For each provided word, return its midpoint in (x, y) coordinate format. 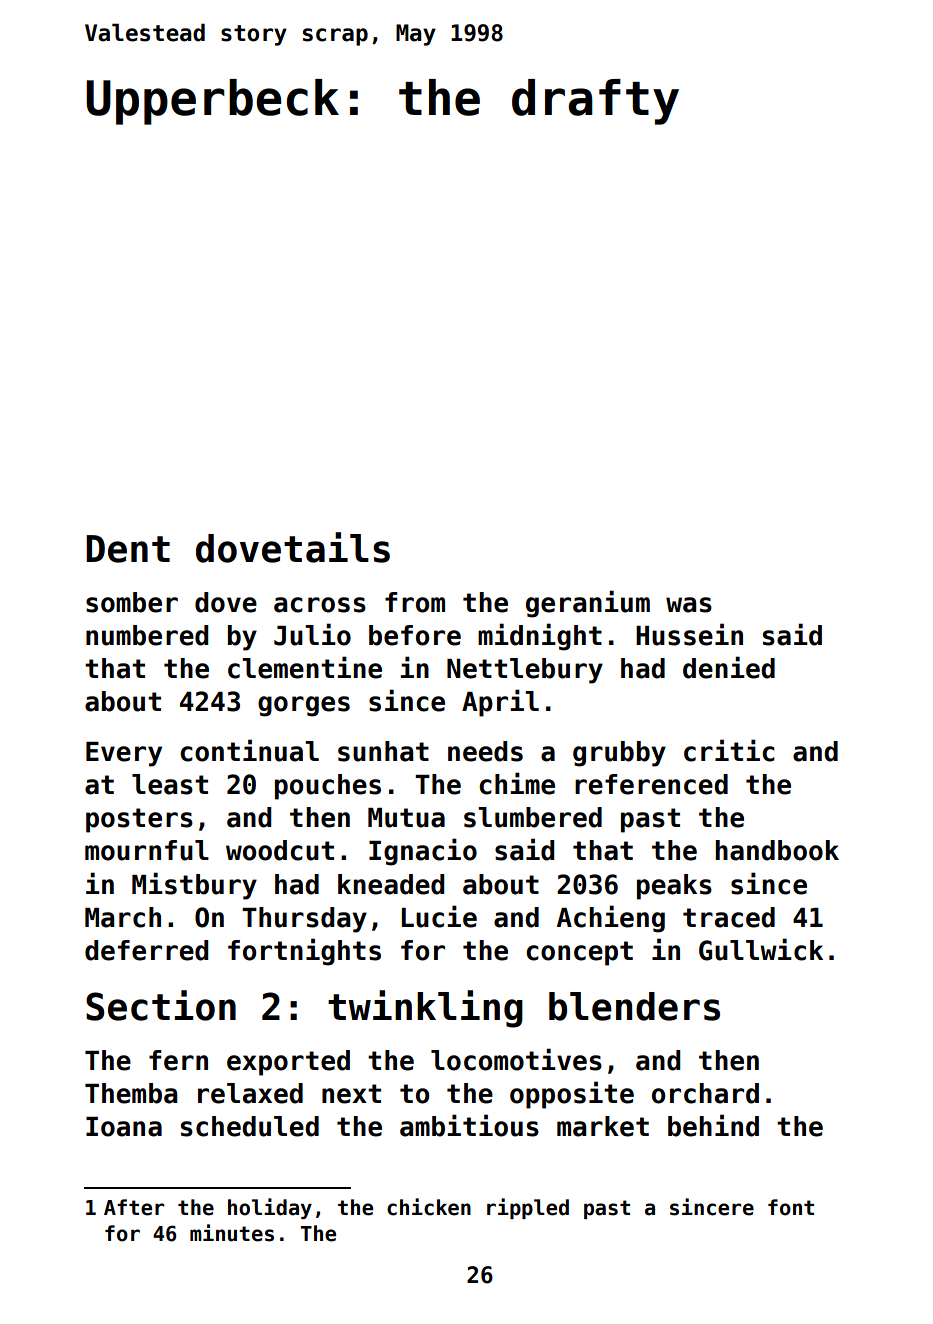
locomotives (516, 1059)
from (415, 602)
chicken (429, 1207)
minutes (232, 1233)
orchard (705, 1093)
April (500, 703)
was (689, 605)
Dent (128, 549)
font (791, 1207)
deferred (146, 950)
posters (139, 820)
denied (729, 667)
